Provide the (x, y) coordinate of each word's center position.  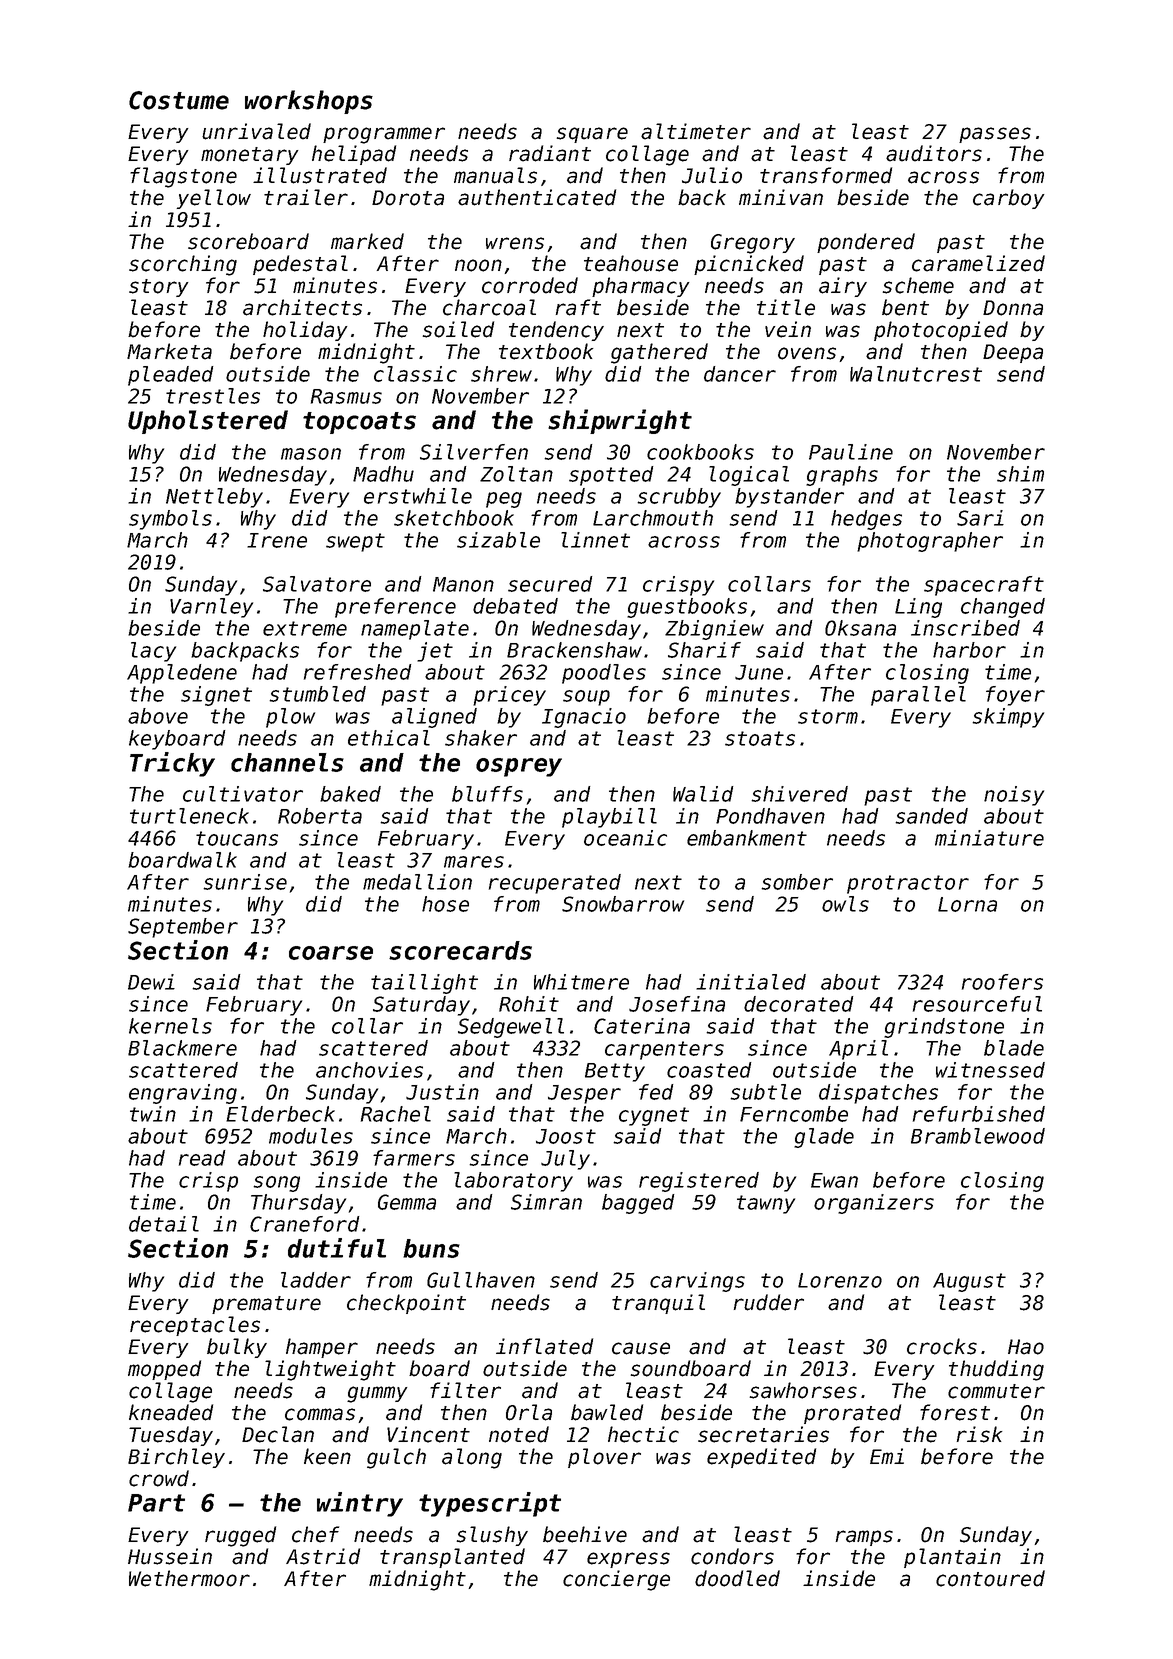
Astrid (323, 1556)
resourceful (977, 1004)
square (592, 135)
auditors (934, 153)
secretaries (763, 1434)
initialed (751, 982)
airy (843, 287)
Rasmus (346, 396)
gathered (659, 353)
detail (164, 1224)
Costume (179, 100)
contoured (990, 1578)
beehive (585, 1534)
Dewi (151, 982)
